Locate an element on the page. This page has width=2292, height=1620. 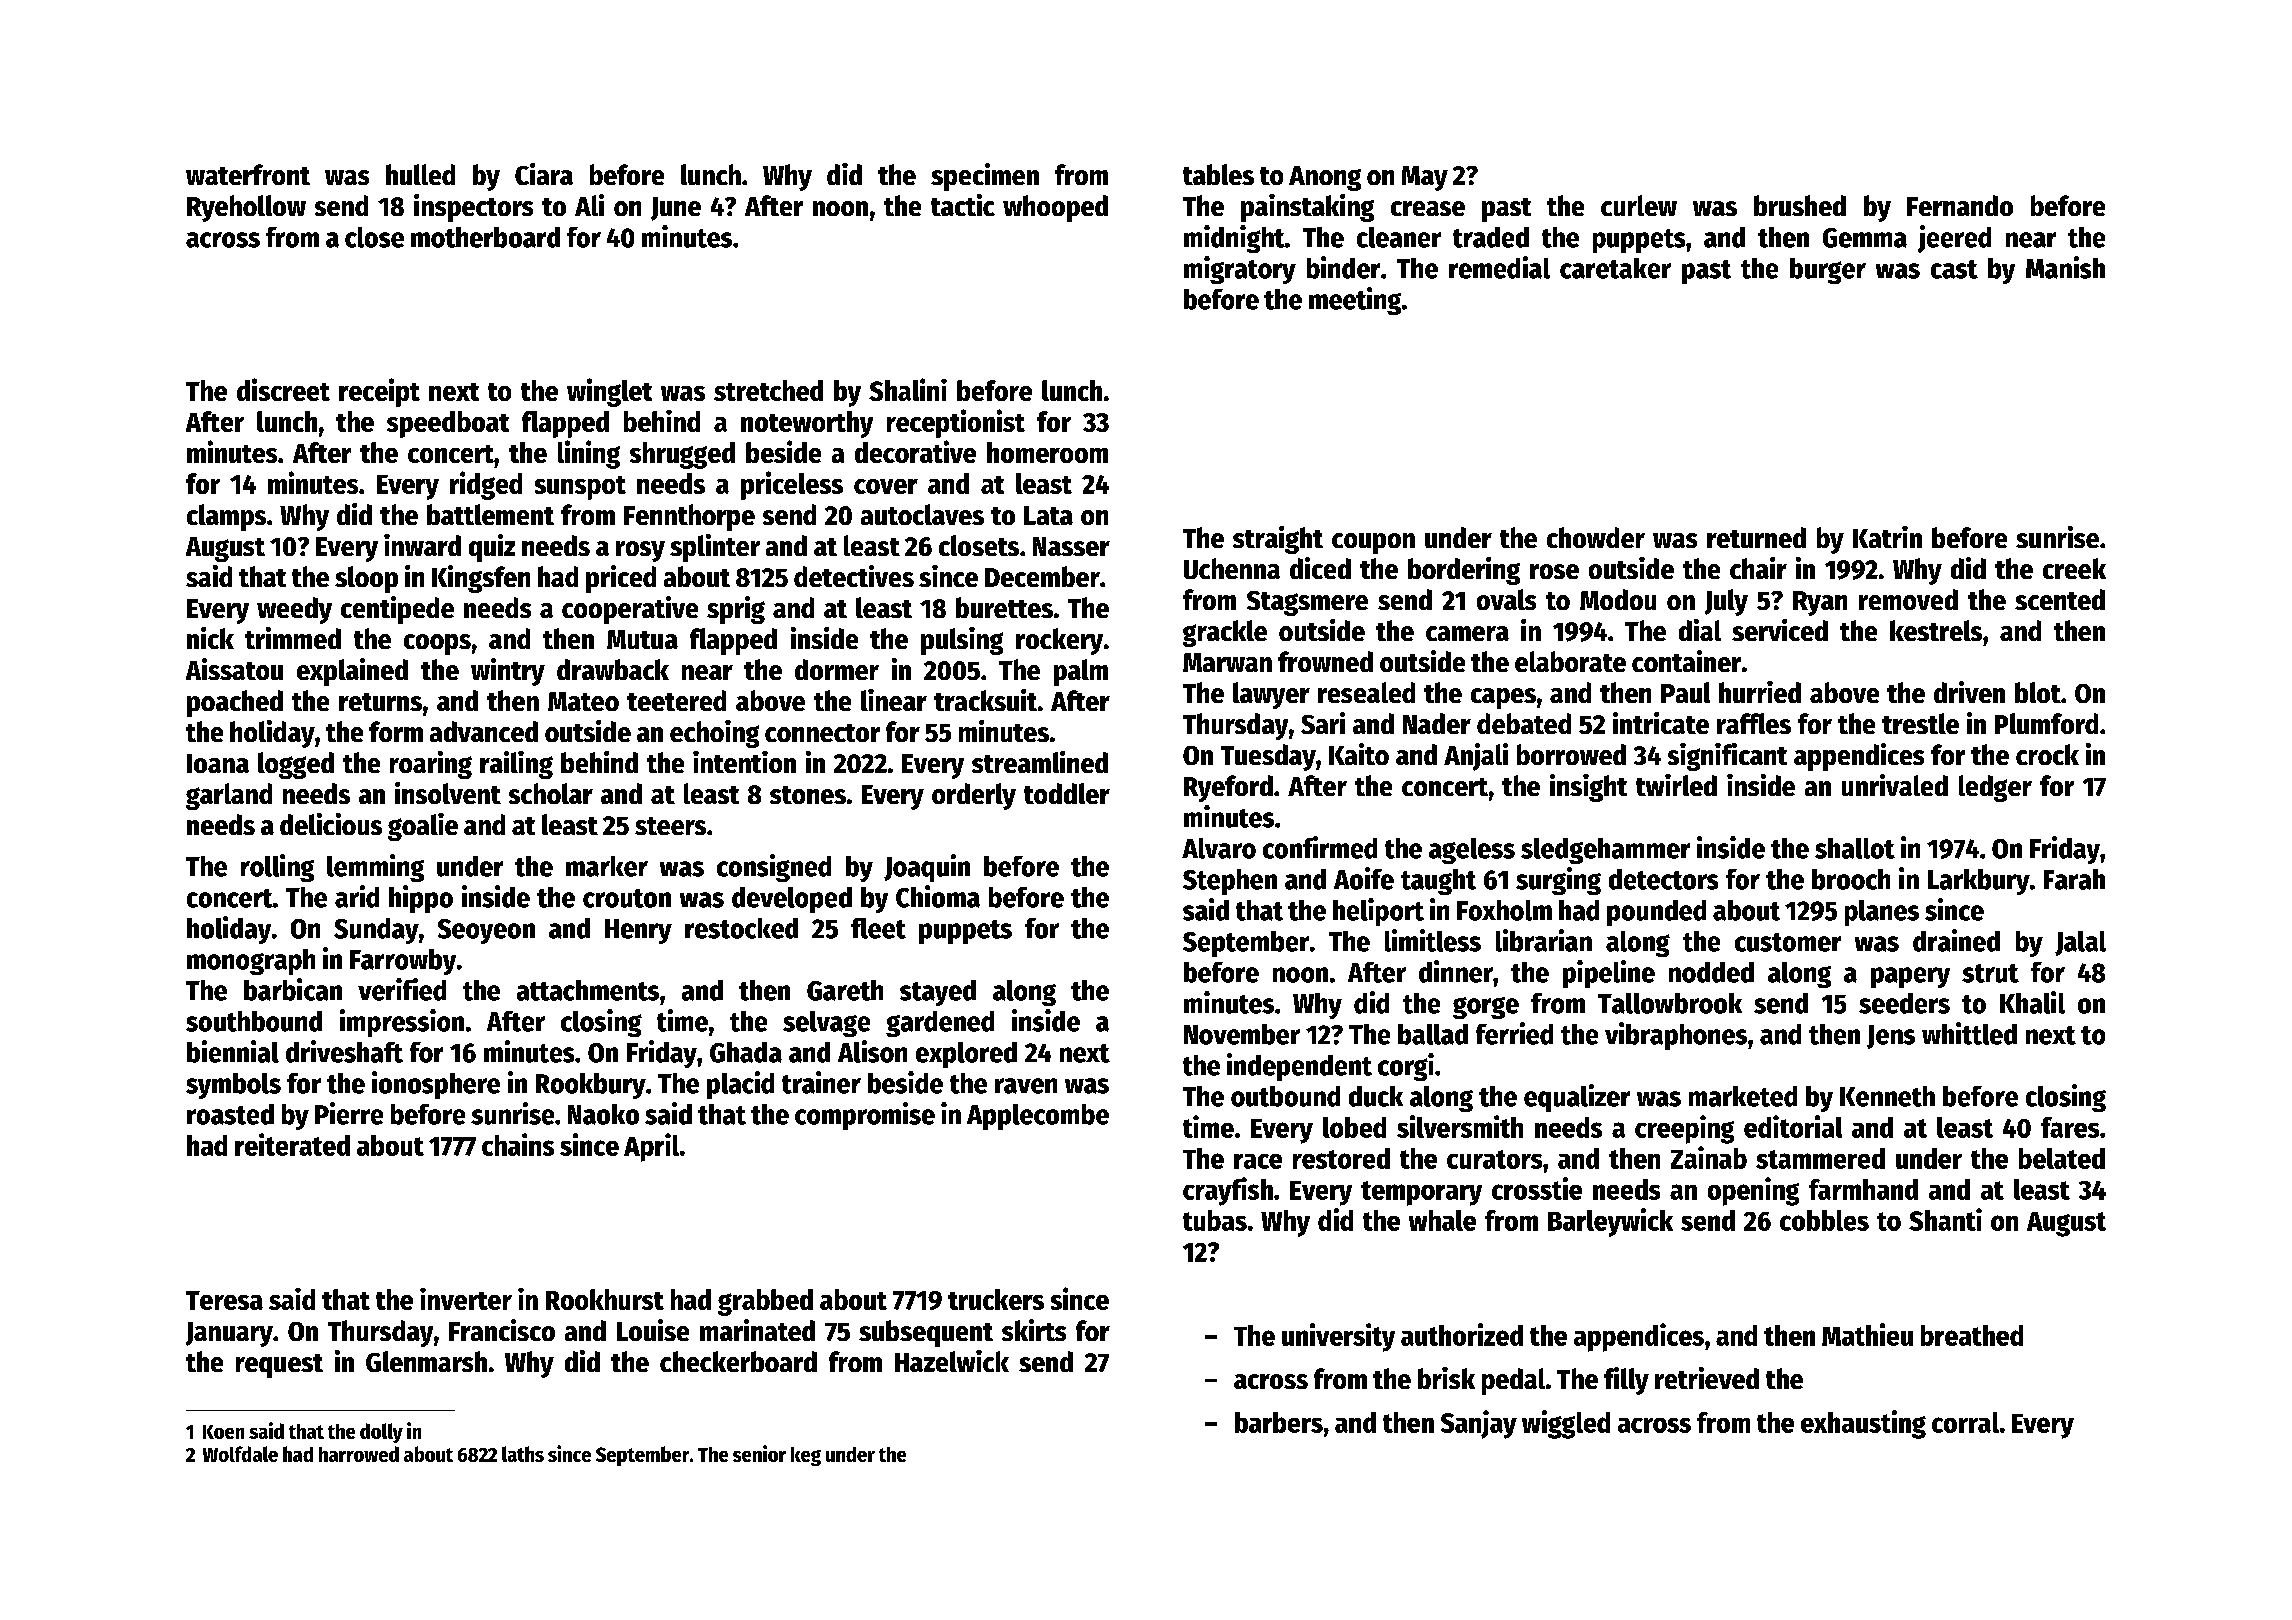
Manish is located at coordinates (2065, 267).
